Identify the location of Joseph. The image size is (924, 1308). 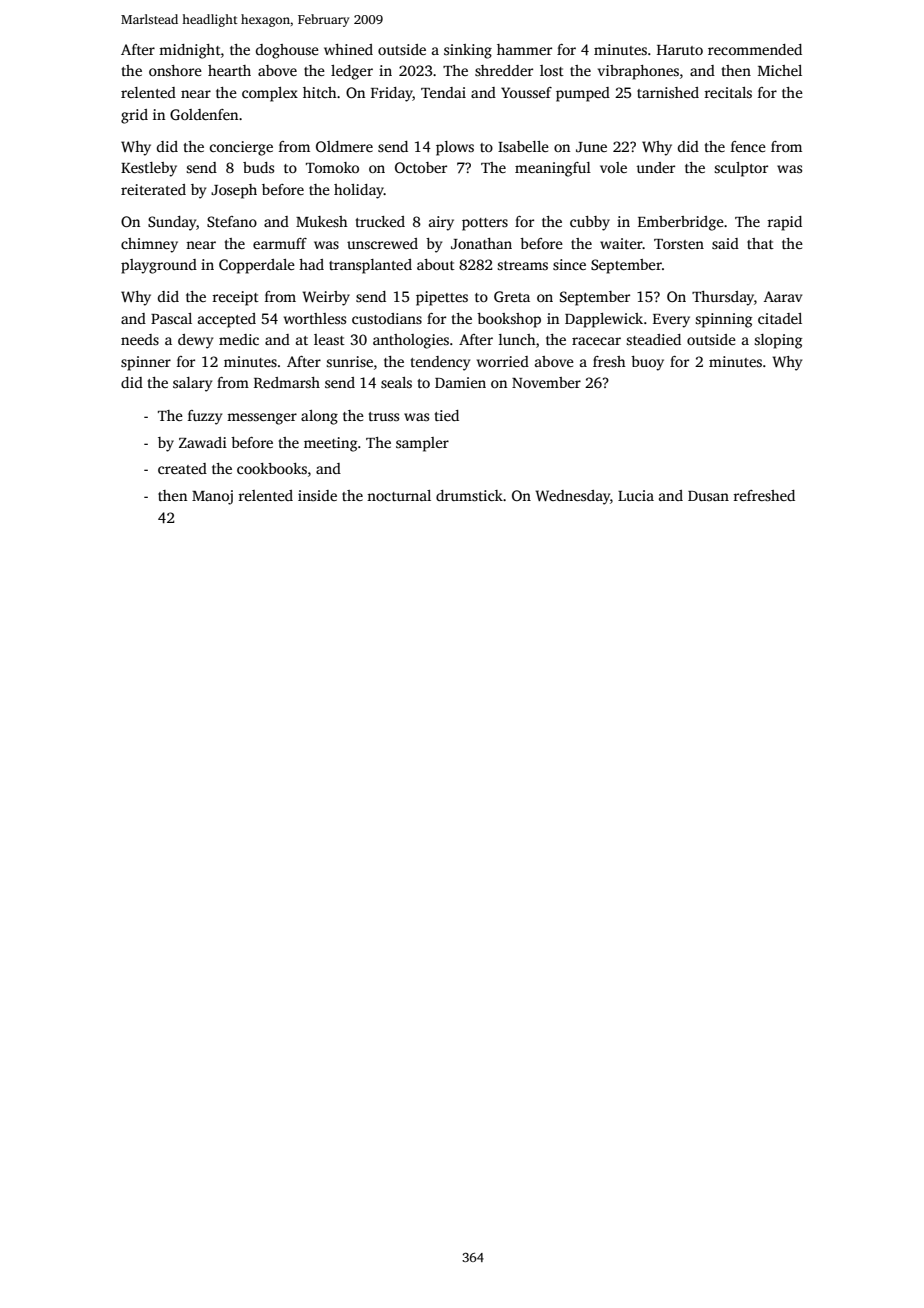
(234, 191).
